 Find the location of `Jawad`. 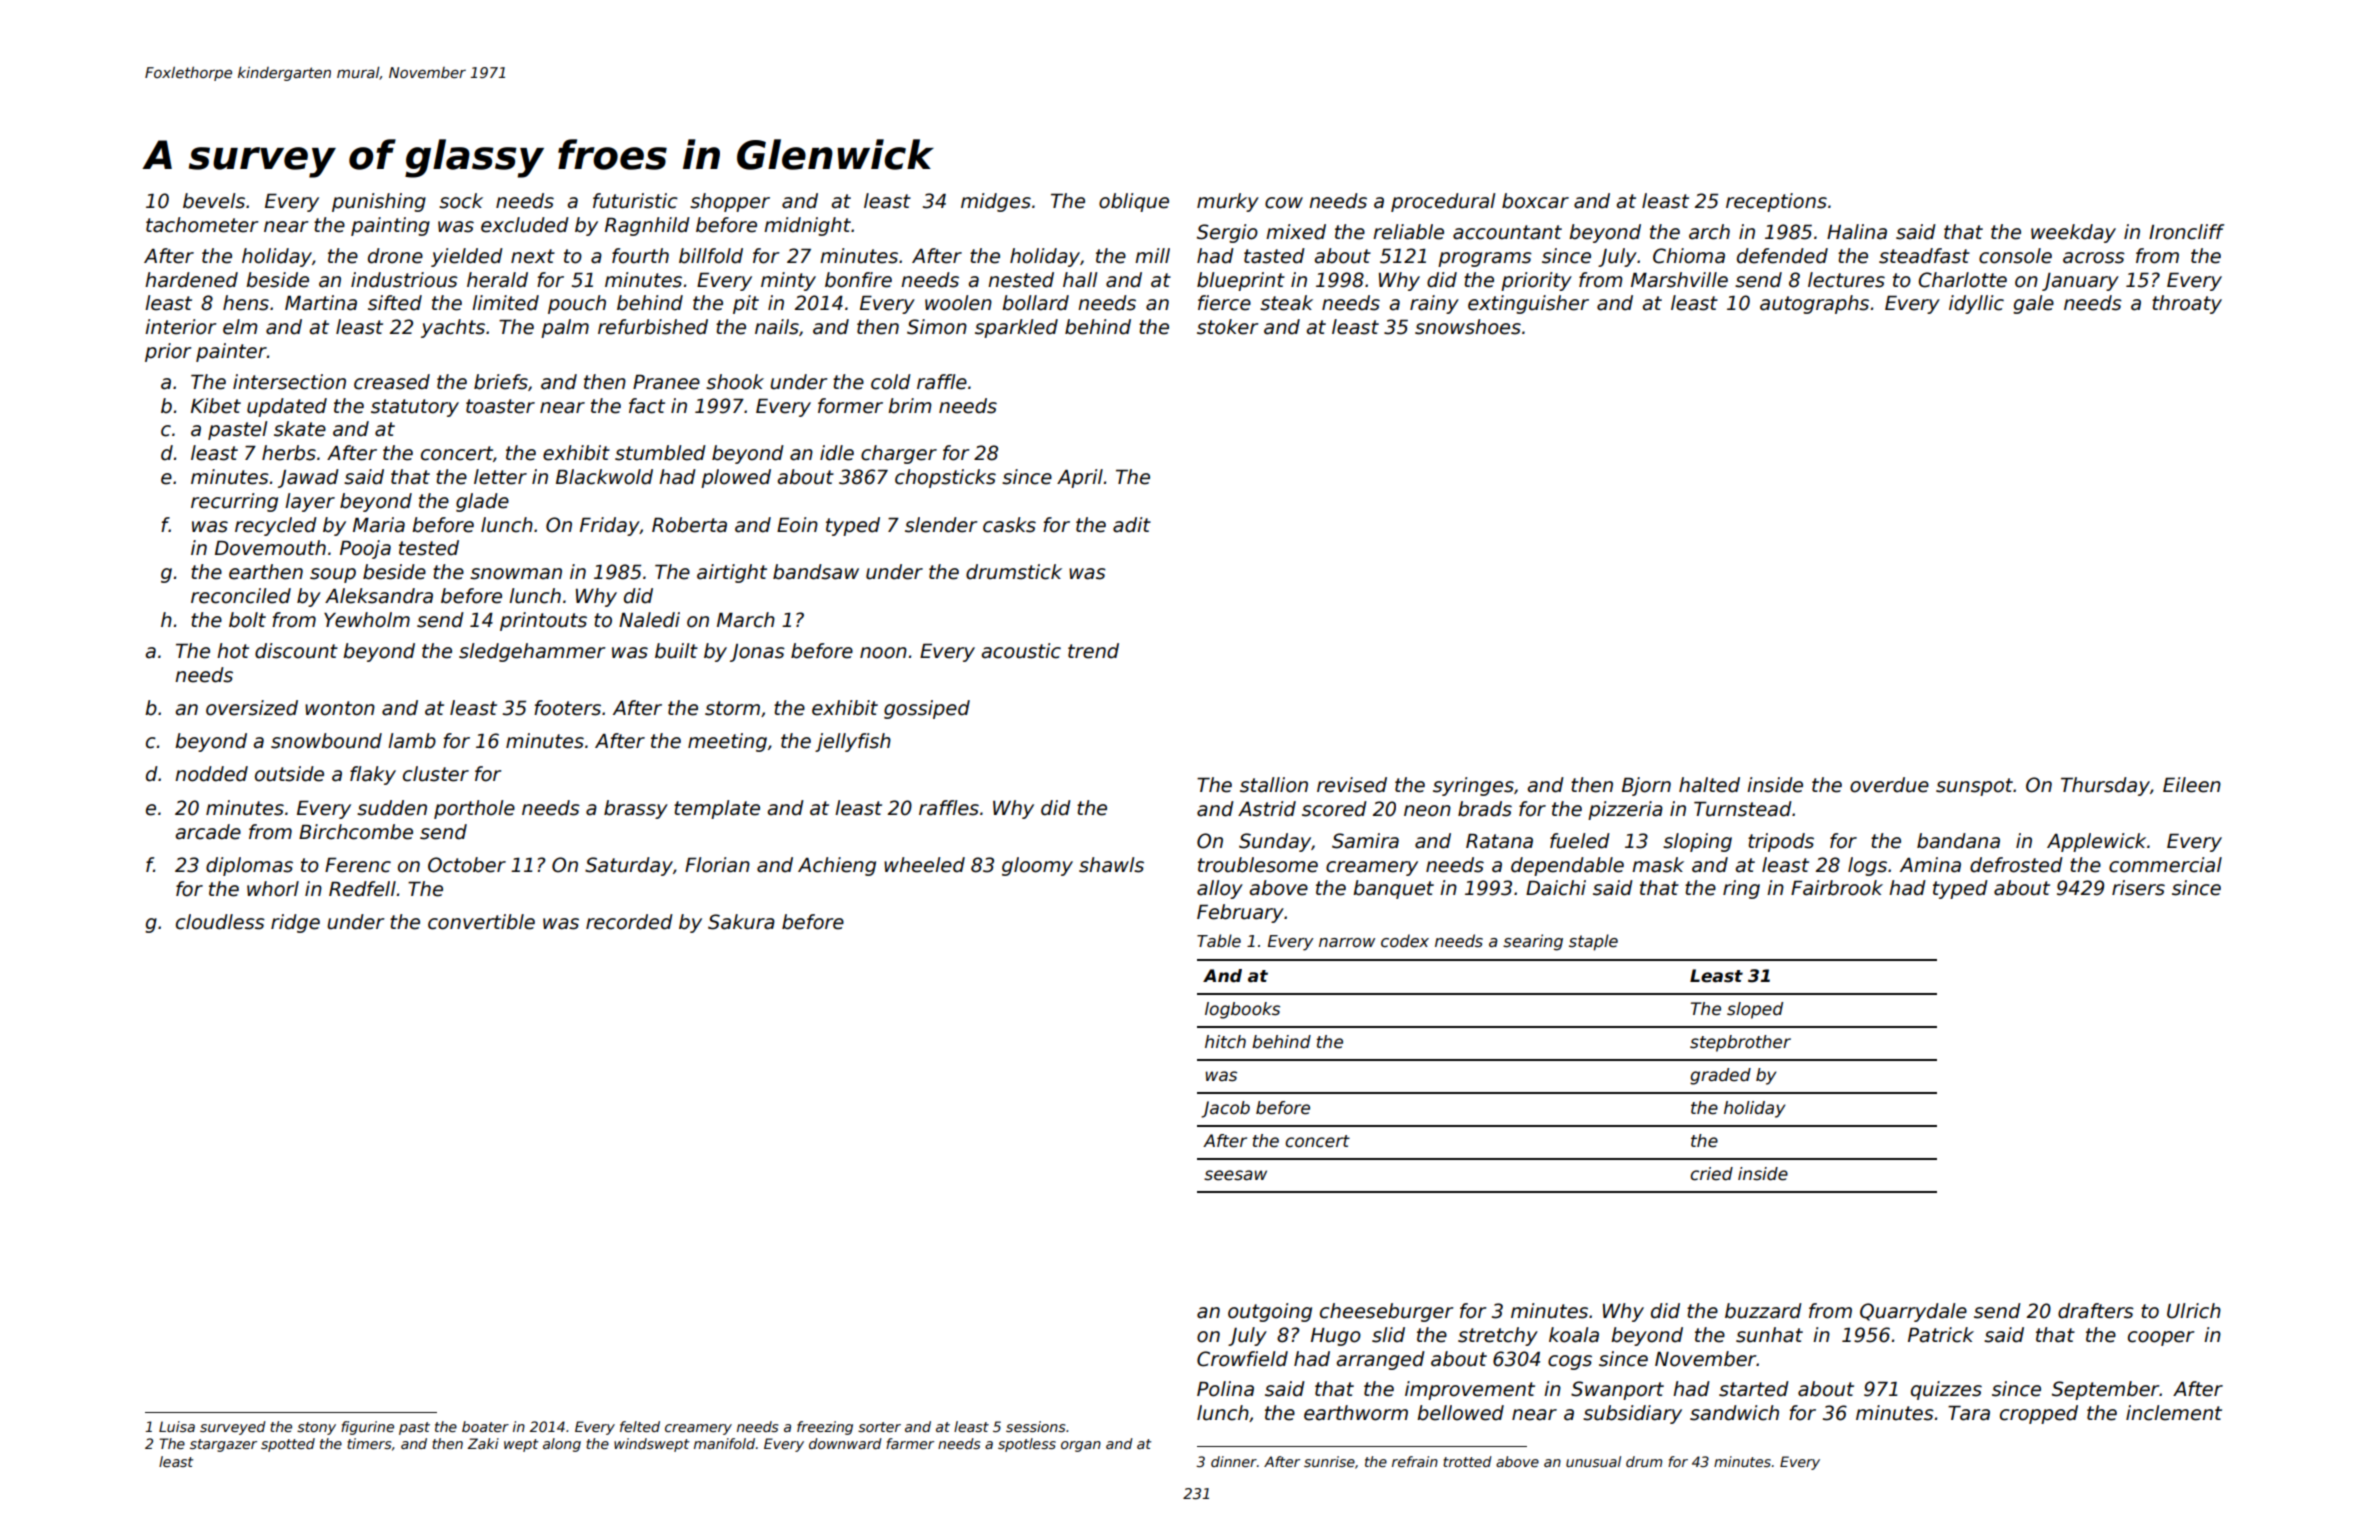

Jawad is located at coordinates (308, 478).
